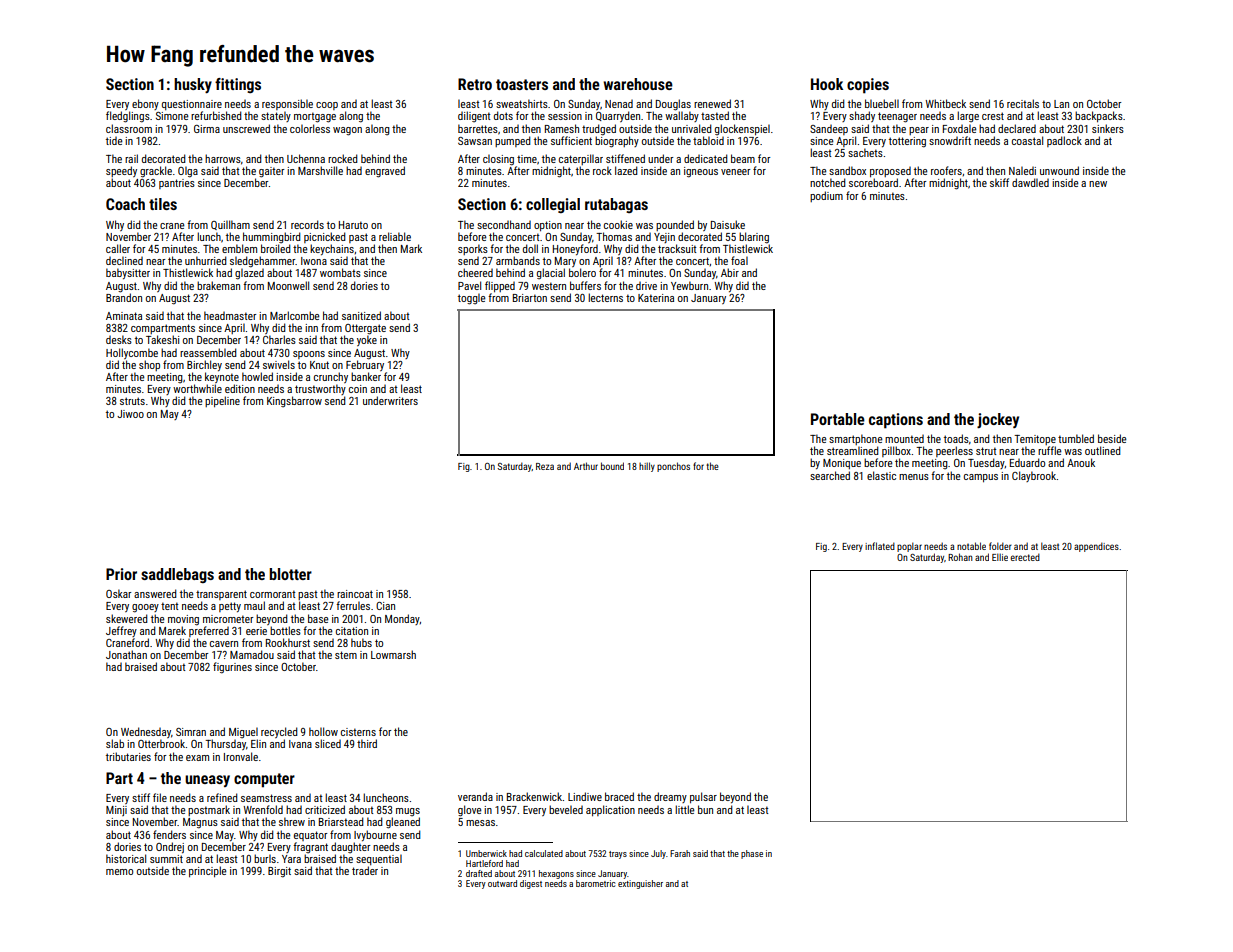 This image has height=952, width=1233. What do you see at coordinates (868, 86) in the image?
I see `copies` at bounding box center [868, 86].
